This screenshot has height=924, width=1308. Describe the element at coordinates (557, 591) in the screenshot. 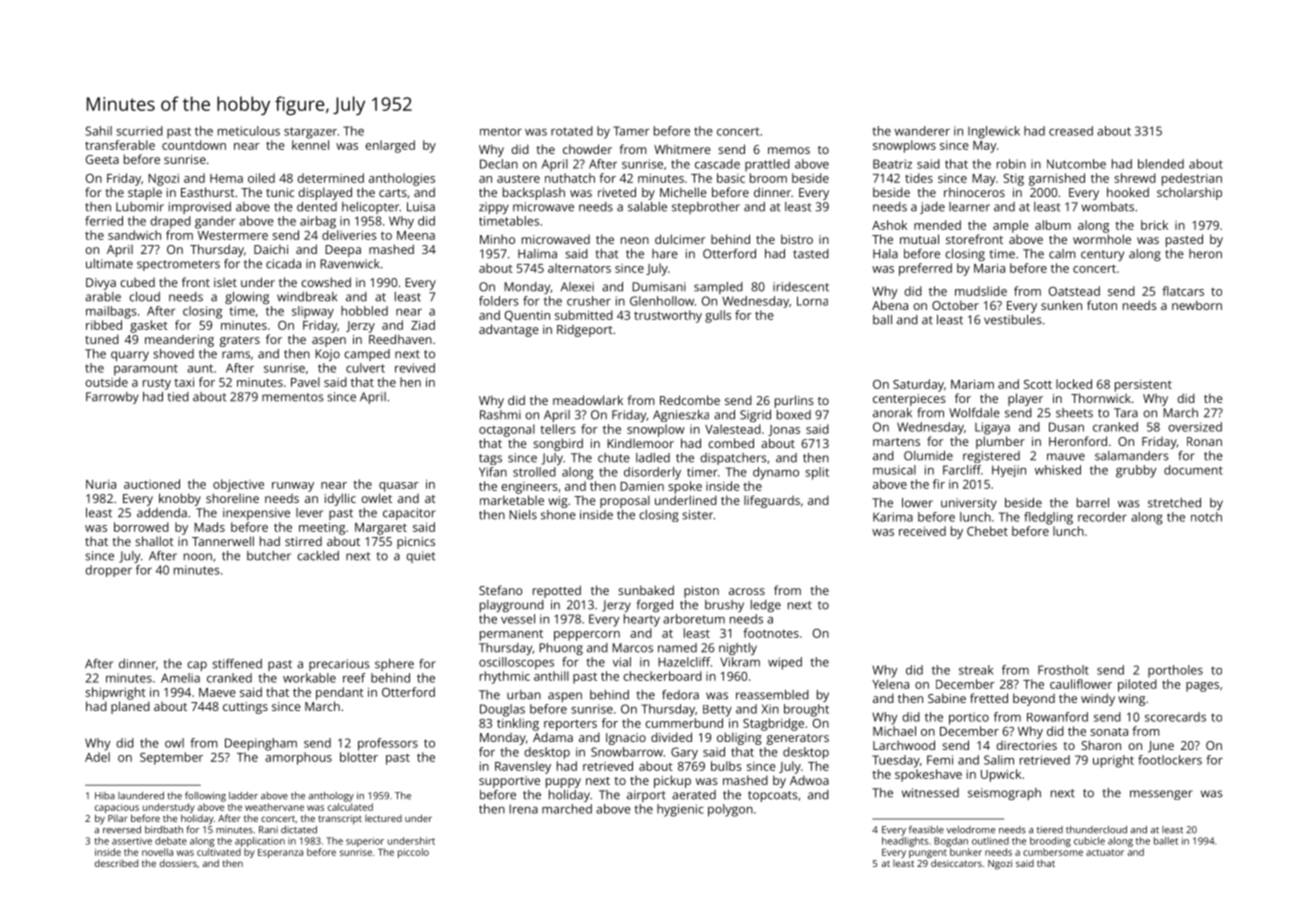

I see `repotted` at that location.
